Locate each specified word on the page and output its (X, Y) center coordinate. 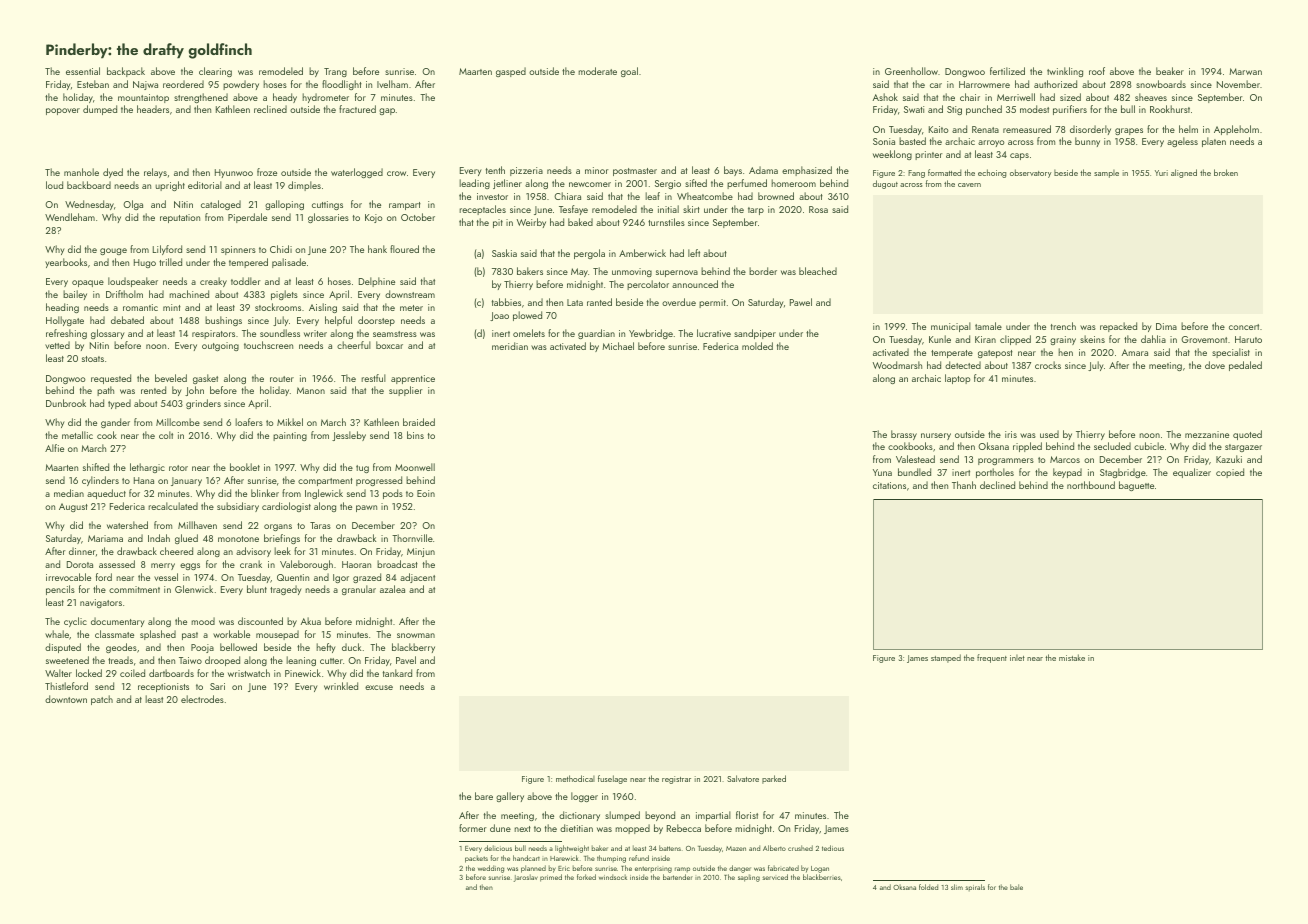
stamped (946, 658)
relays (155, 173)
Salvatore (743, 778)
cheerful (354, 345)
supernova (677, 273)
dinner (82, 551)
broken (1226, 172)
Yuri (1161, 173)
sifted (696, 183)
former (473, 828)
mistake (1072, 657)
